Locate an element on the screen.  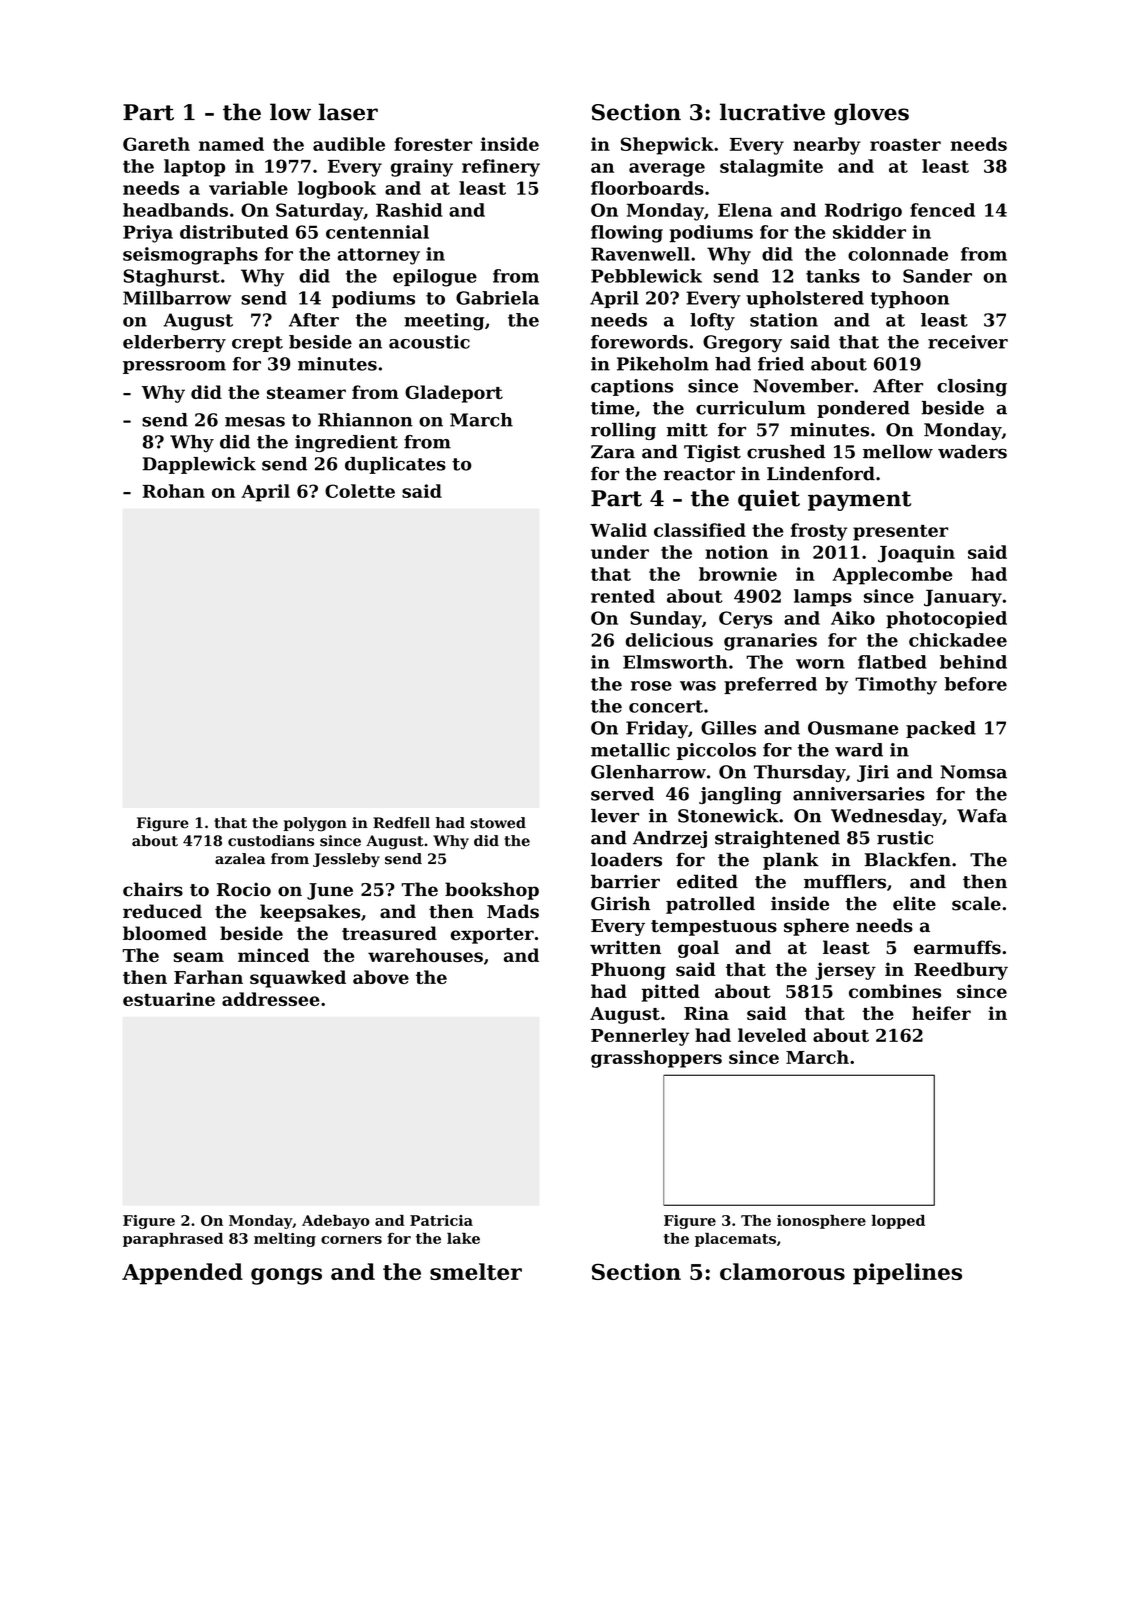
forester is located at coordinates (433, 144).
